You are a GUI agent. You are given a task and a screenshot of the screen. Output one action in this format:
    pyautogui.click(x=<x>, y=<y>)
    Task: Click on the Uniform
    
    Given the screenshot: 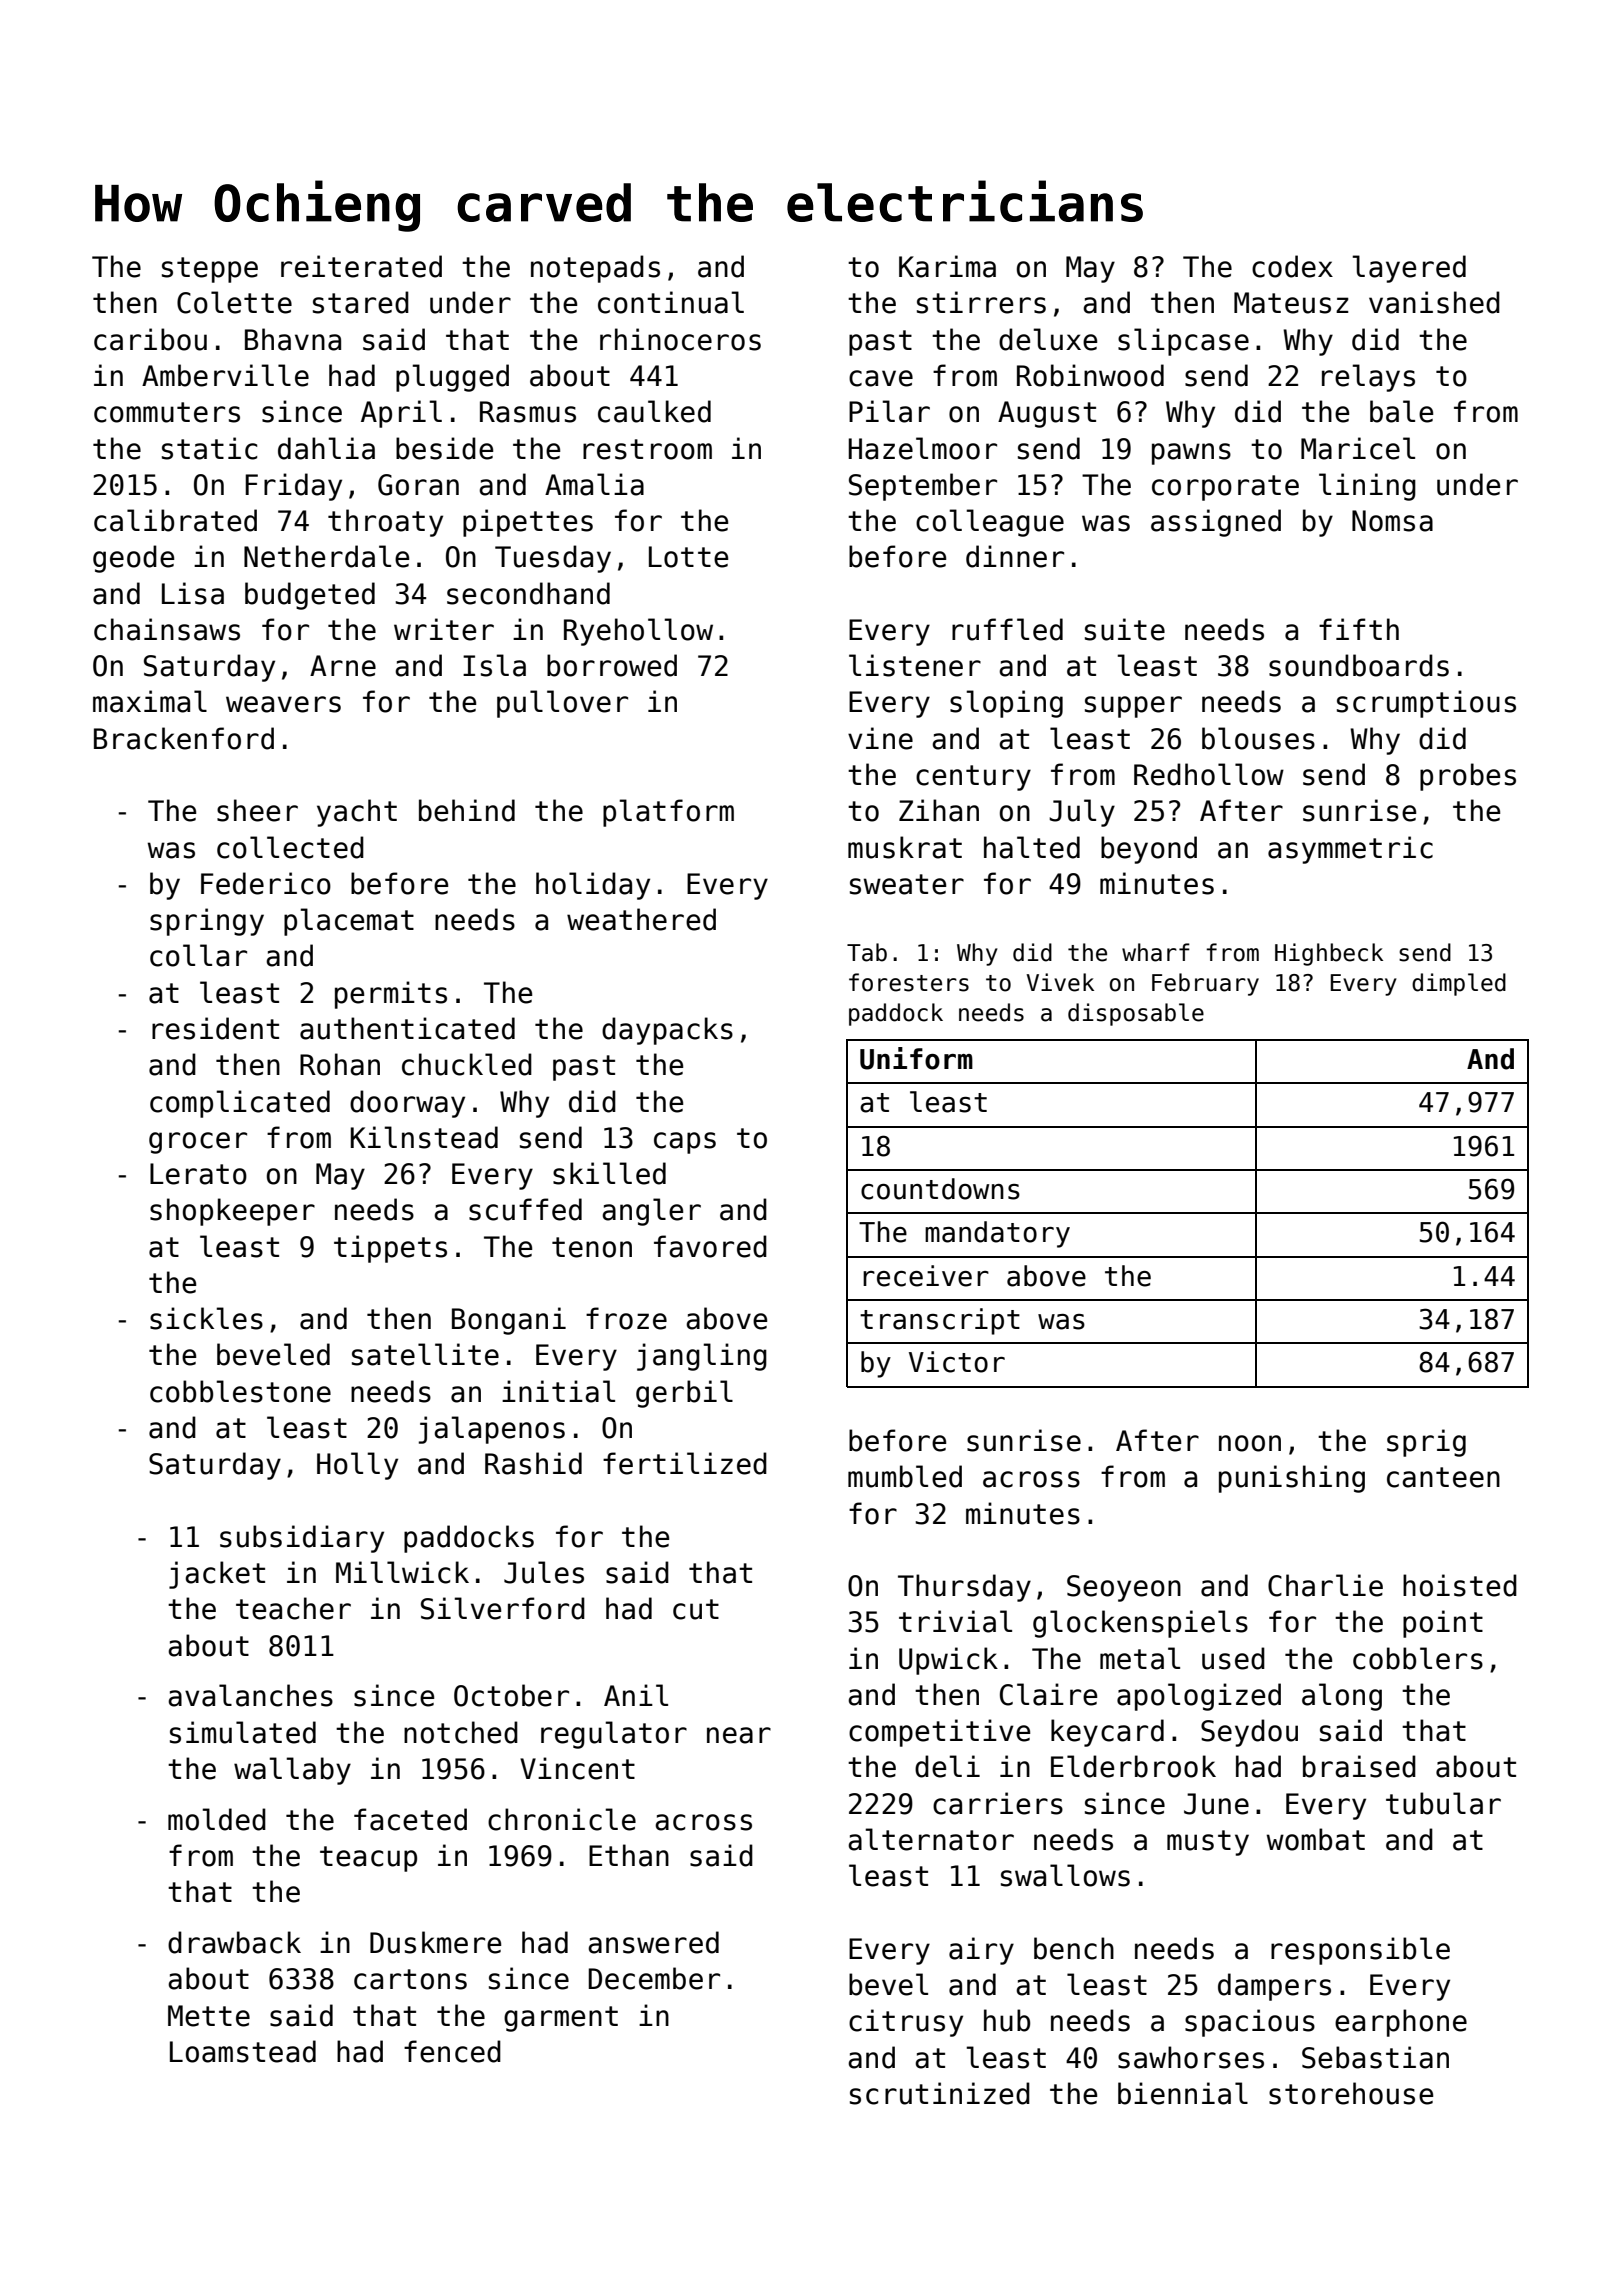 What is the action you would take?
    pyautogui.click(x=916, y=1058)
